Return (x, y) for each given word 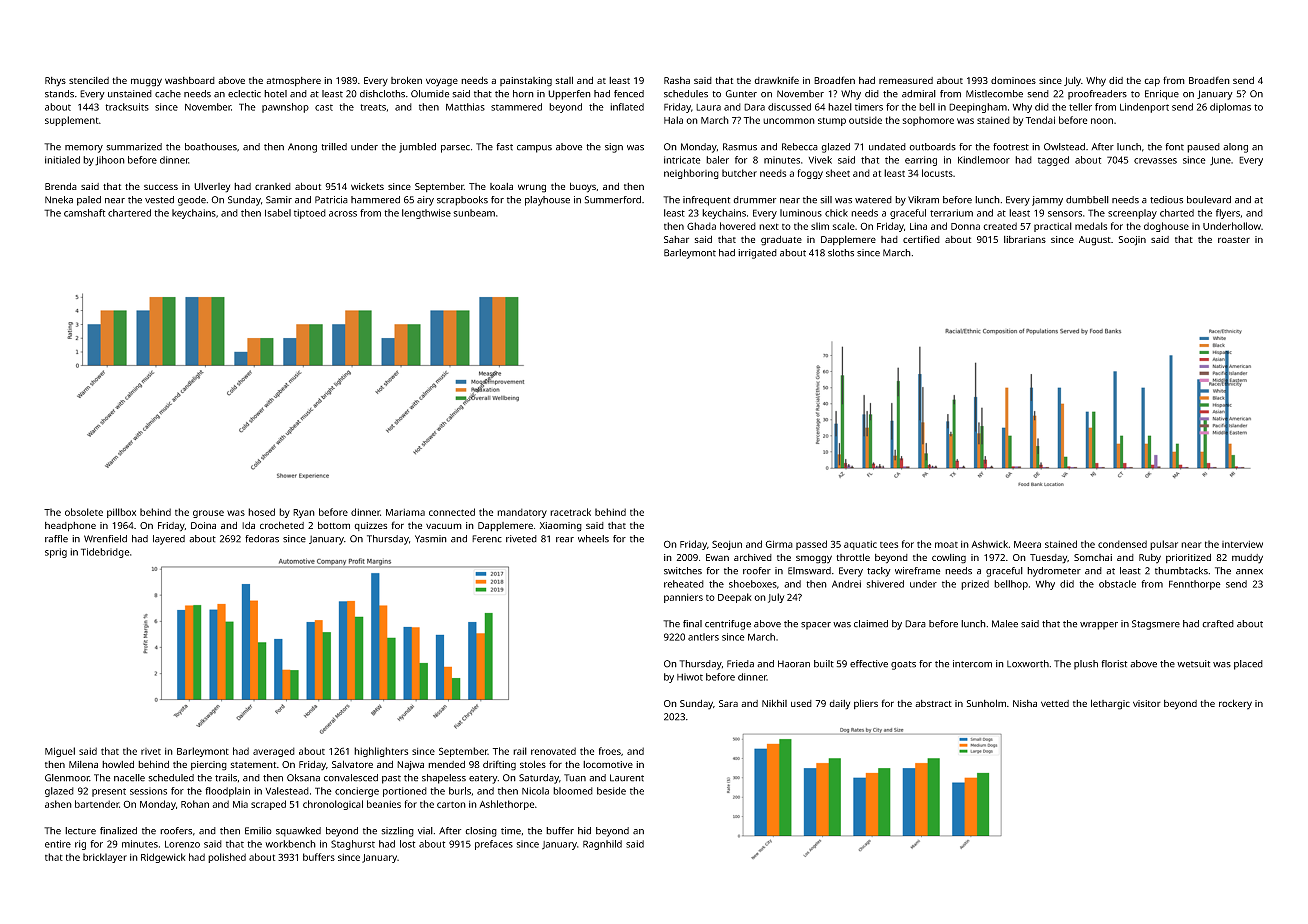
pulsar (1164, 545)
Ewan (717, 557)
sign (614, 148)
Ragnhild (602, 845)
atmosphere (293, 81)
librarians (1025, 239)
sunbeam (474, 213)
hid (584, 831)
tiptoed (310, 214)
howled (118, 764)
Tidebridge (105, 553)
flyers (1228, 214)
